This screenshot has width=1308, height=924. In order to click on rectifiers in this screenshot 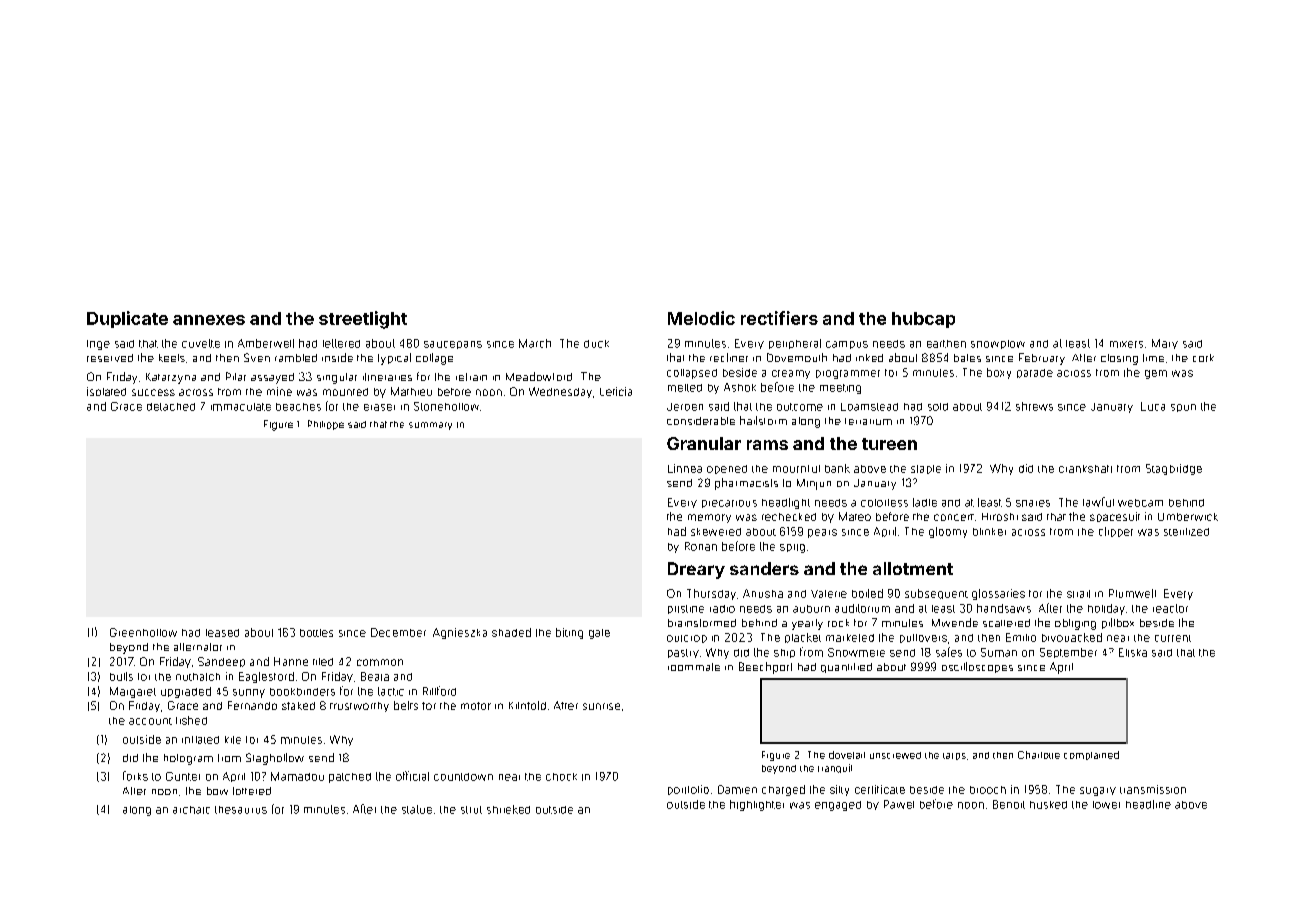, I will do `click(779, 318)`.
